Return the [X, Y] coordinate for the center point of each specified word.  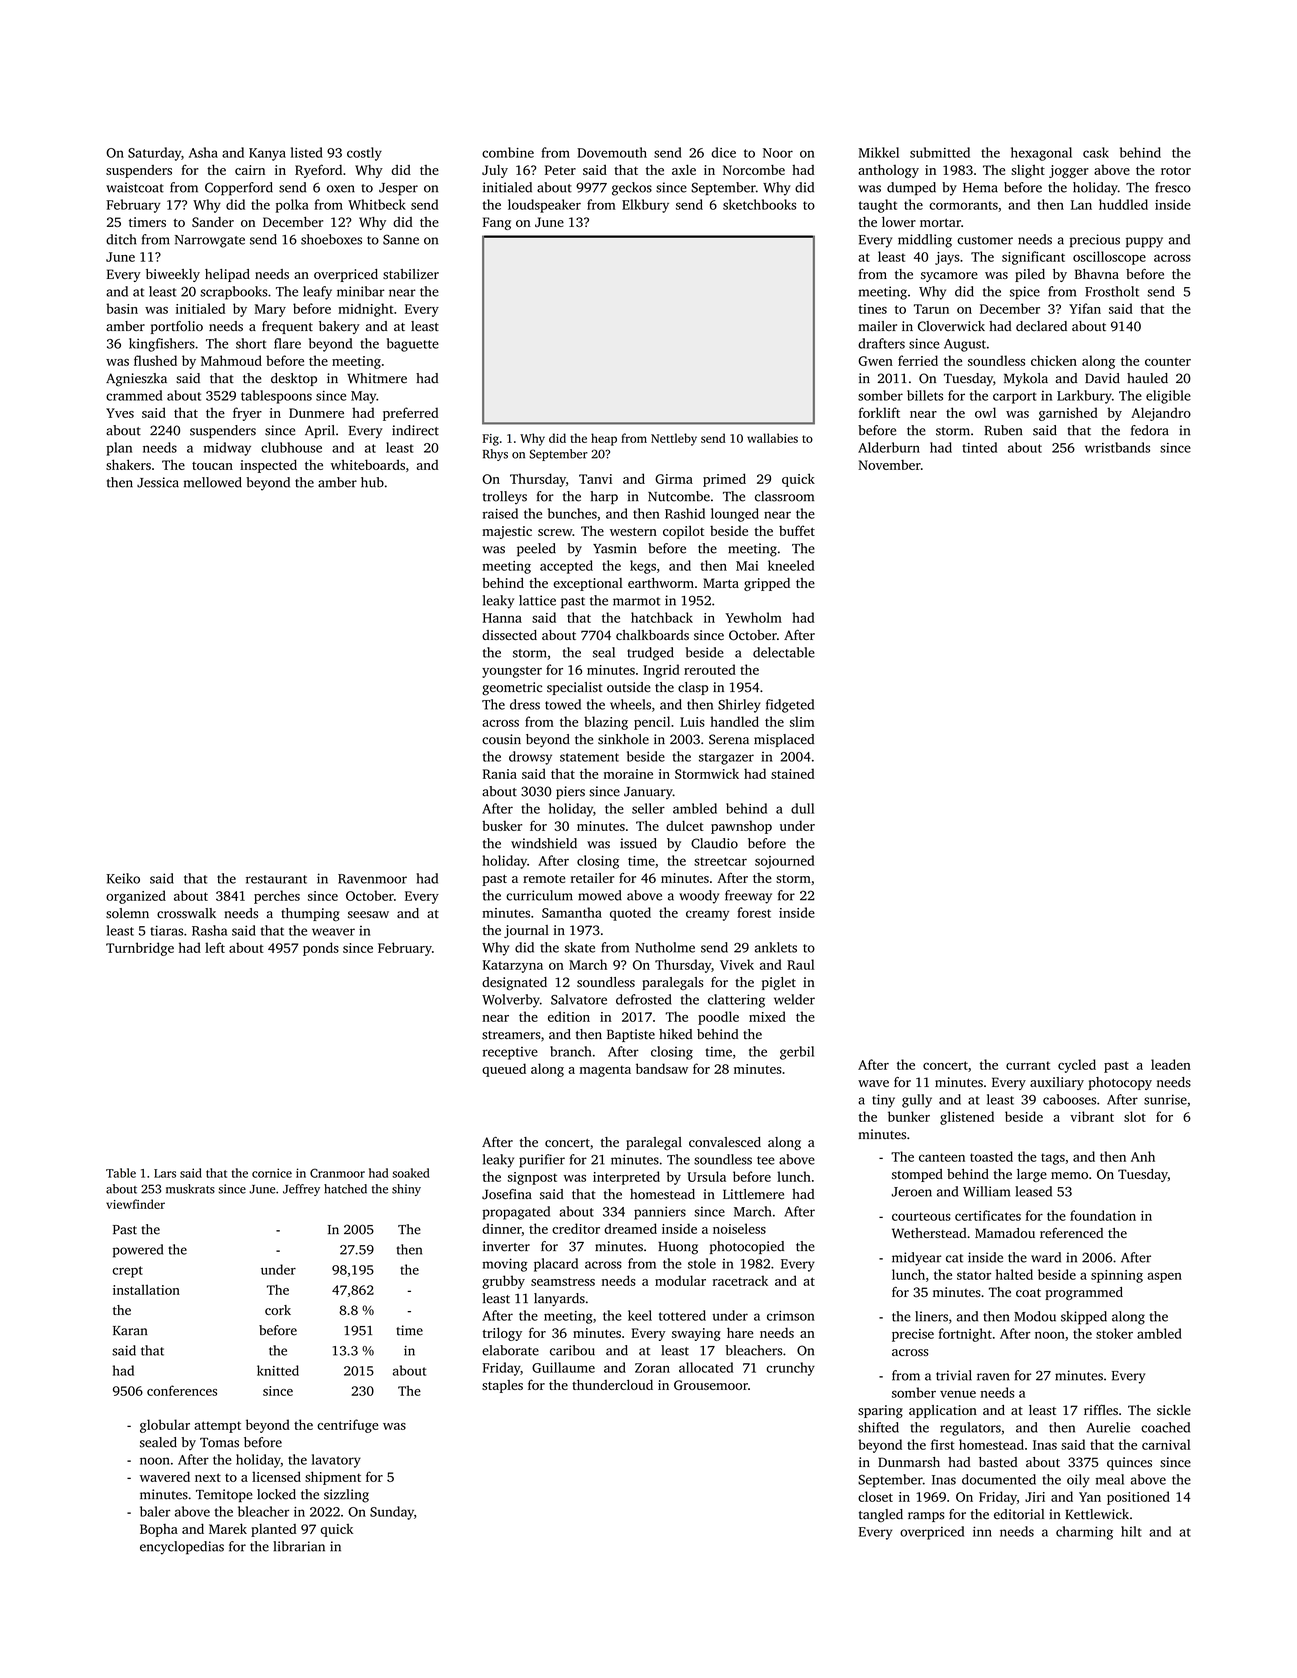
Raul [800, 964]
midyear [917, 1259]
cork [278, 1310]
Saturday [154, 154]
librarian [299, 1546]
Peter [560, 170]
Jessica [158, 482]
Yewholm [753, 617]
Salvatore [579, 999]
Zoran [652, 1368]
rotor [1176, 170]
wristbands [1117, 447]
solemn [127, 913]
